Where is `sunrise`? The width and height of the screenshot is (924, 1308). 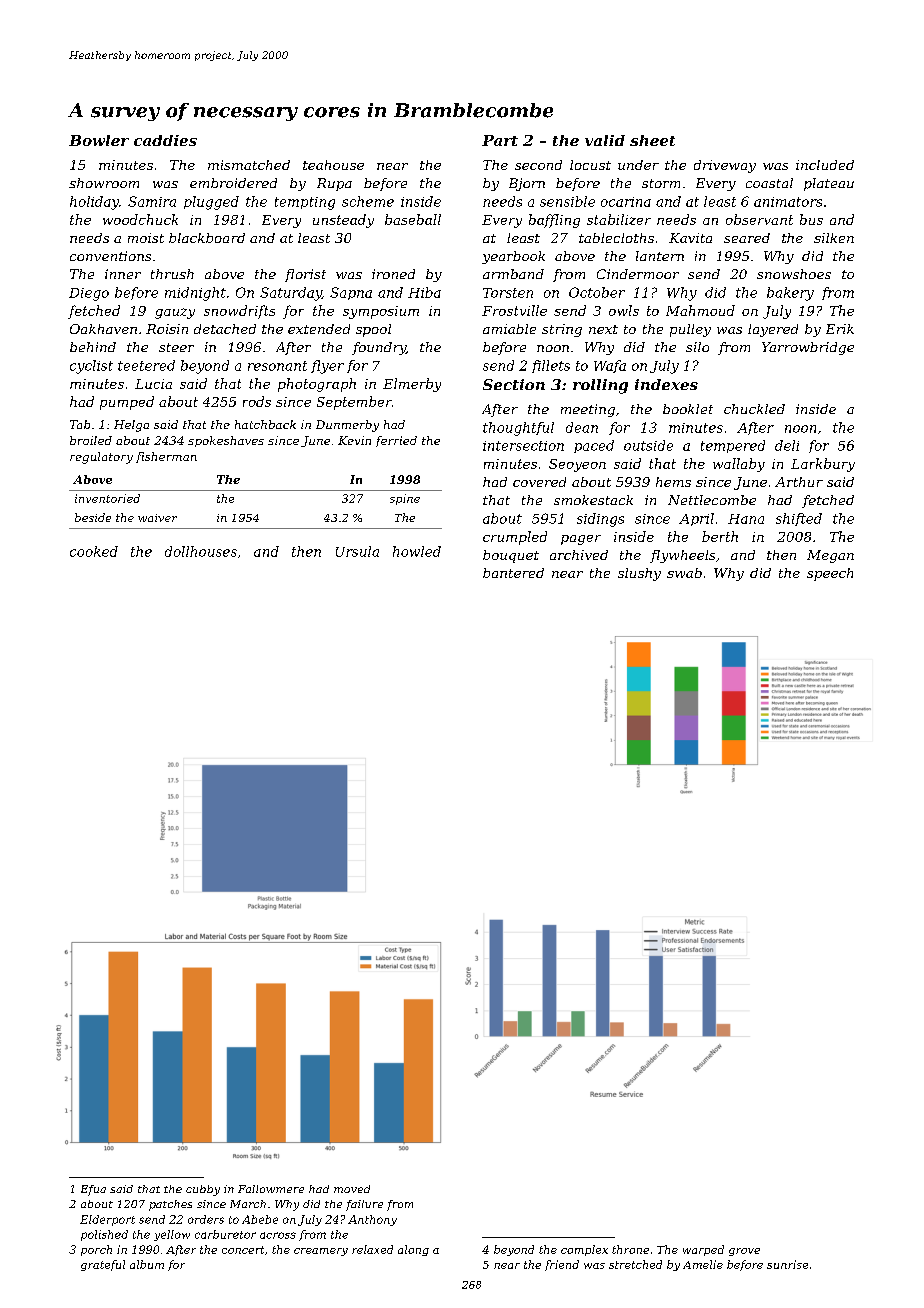
sunrise is located at coordinates (787, 1264).
